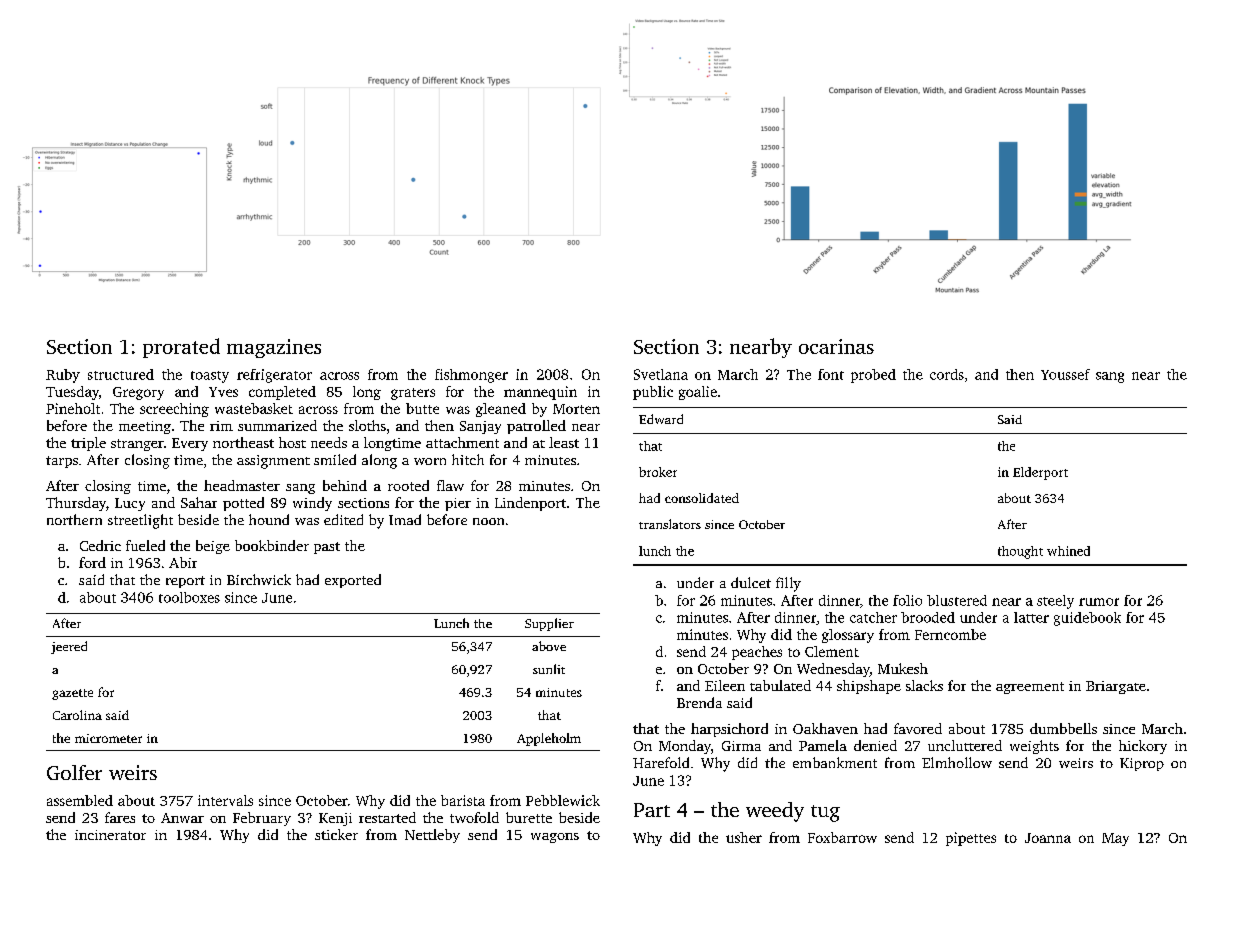  I want to click on magazines, so click(274, 348).
